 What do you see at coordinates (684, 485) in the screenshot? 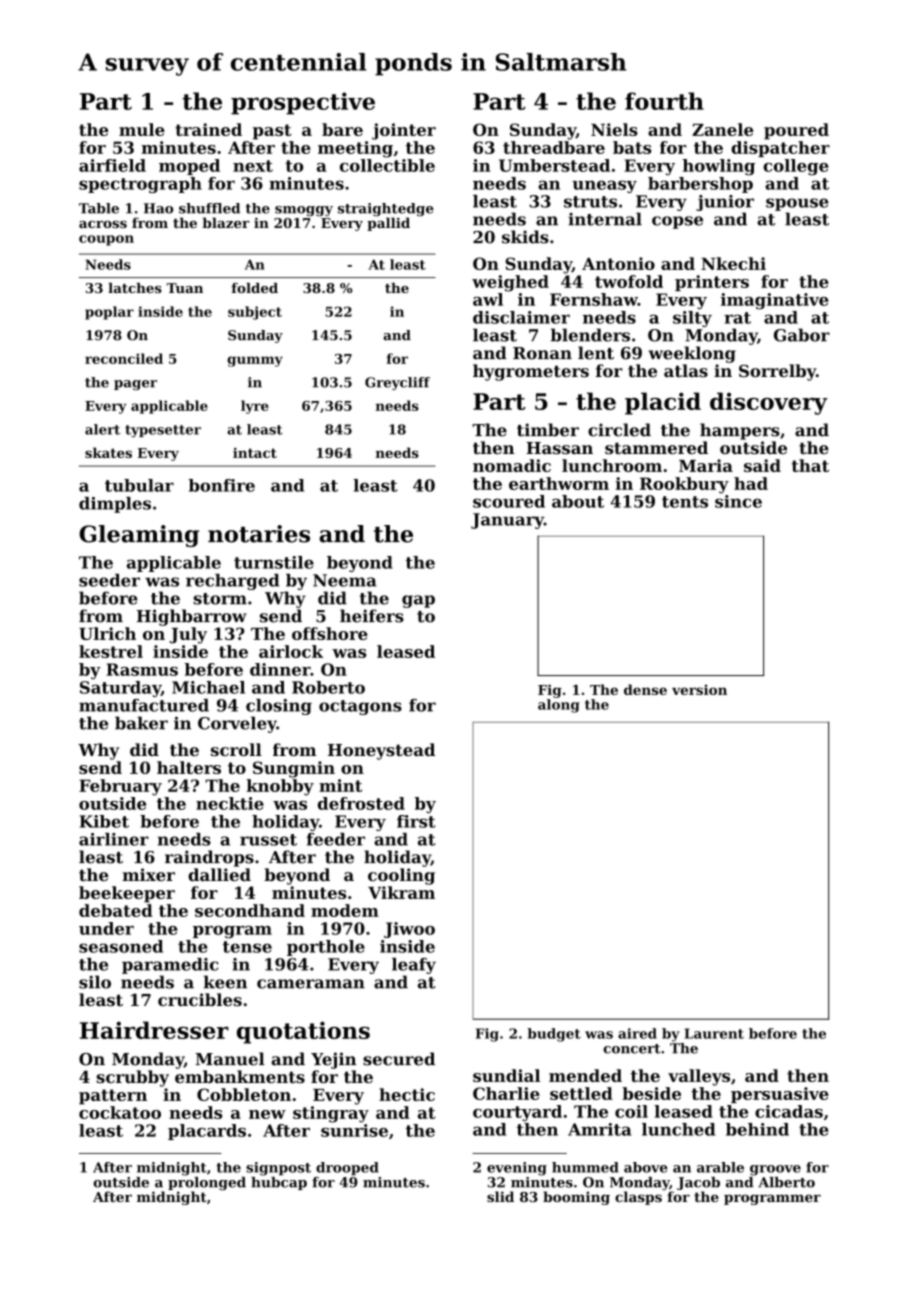
I see `Rookbury` at bounding box center [684, 485].
